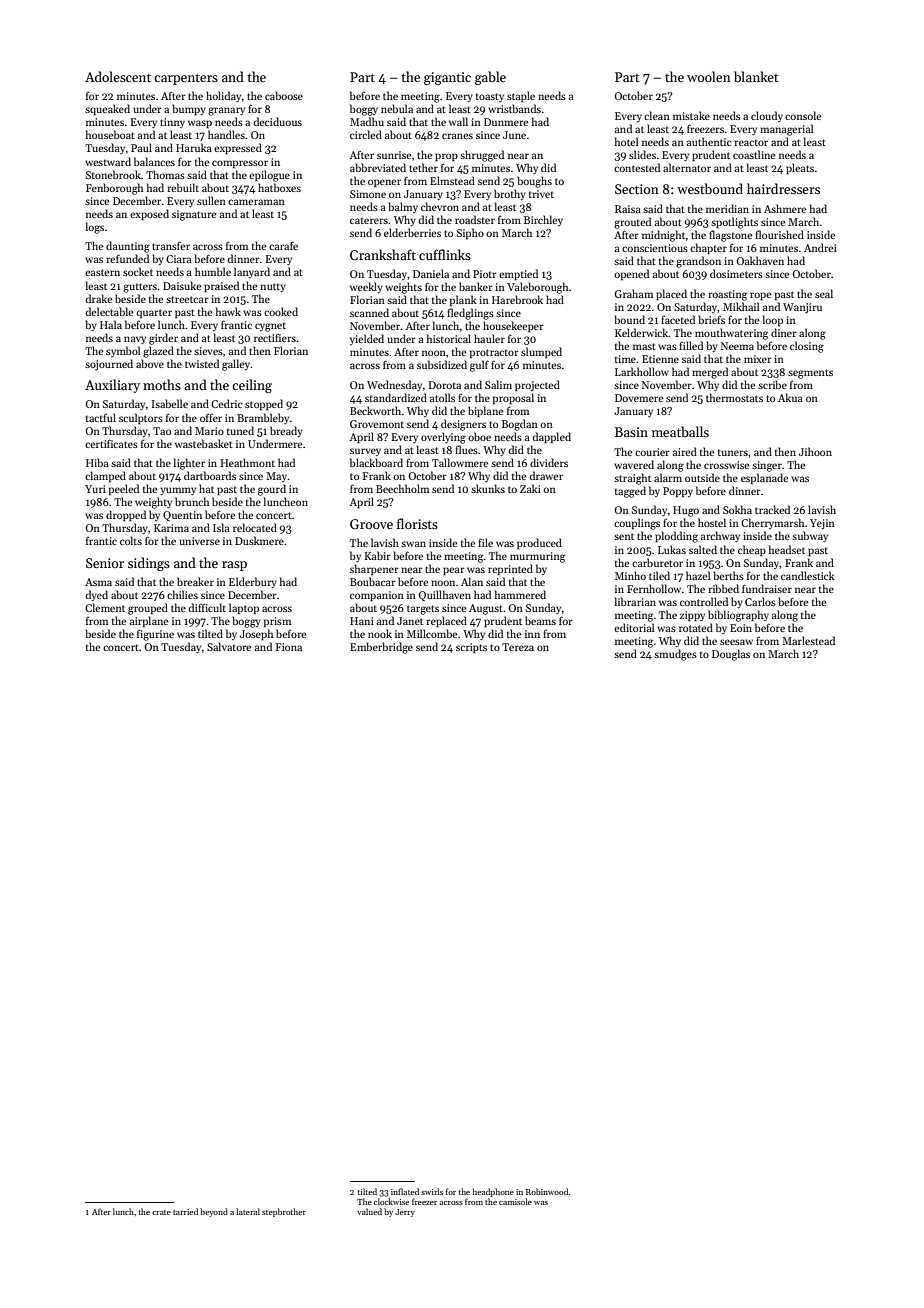  What do you see at coordinates (779, 234) in the image?
I see `flourished` at bounding box center [779, 234].
